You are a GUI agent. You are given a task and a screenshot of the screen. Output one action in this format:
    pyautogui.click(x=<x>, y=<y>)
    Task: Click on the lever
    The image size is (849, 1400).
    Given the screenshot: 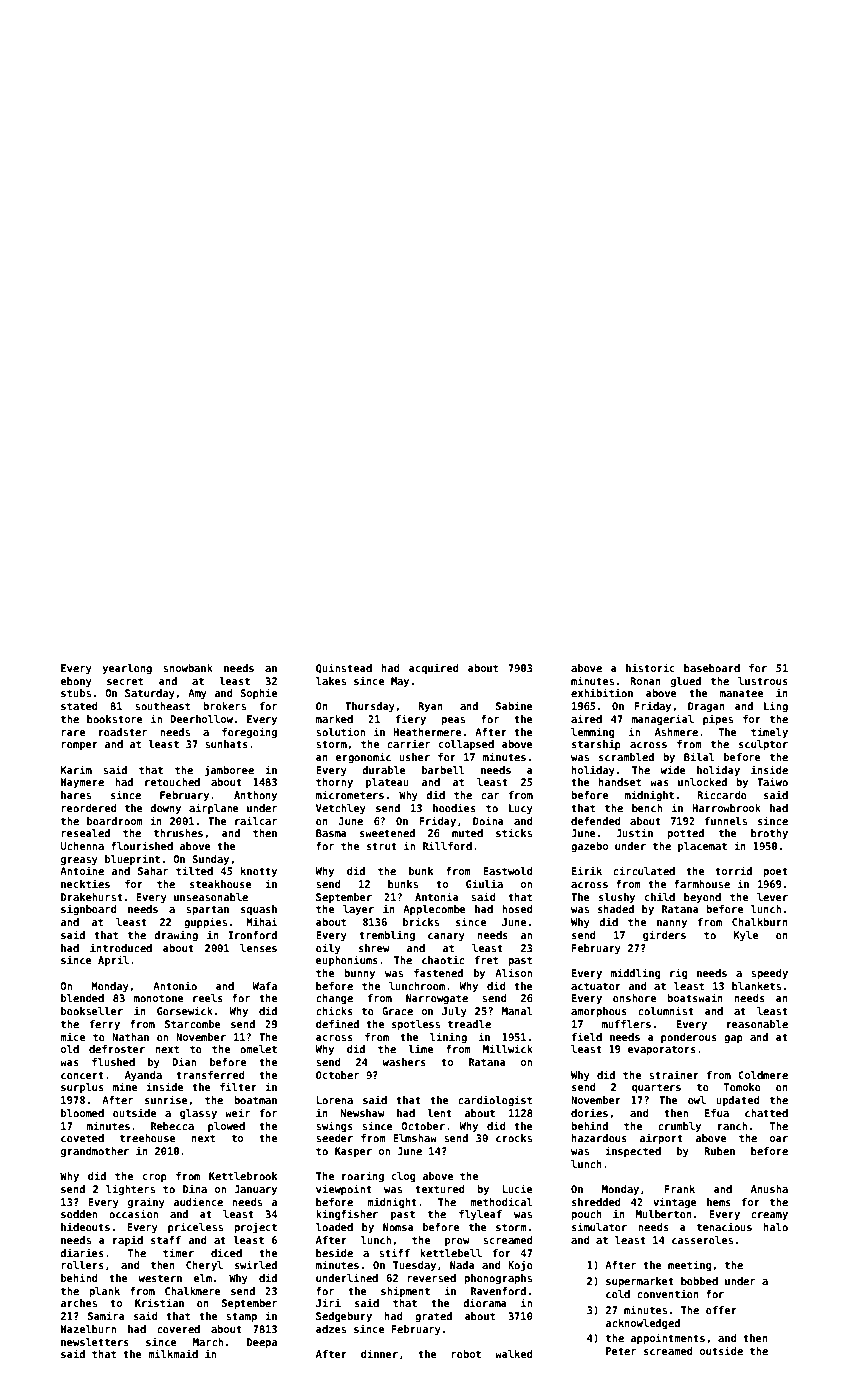 What is the action you would take?
    pyautogui.click(x=772, y=897)
